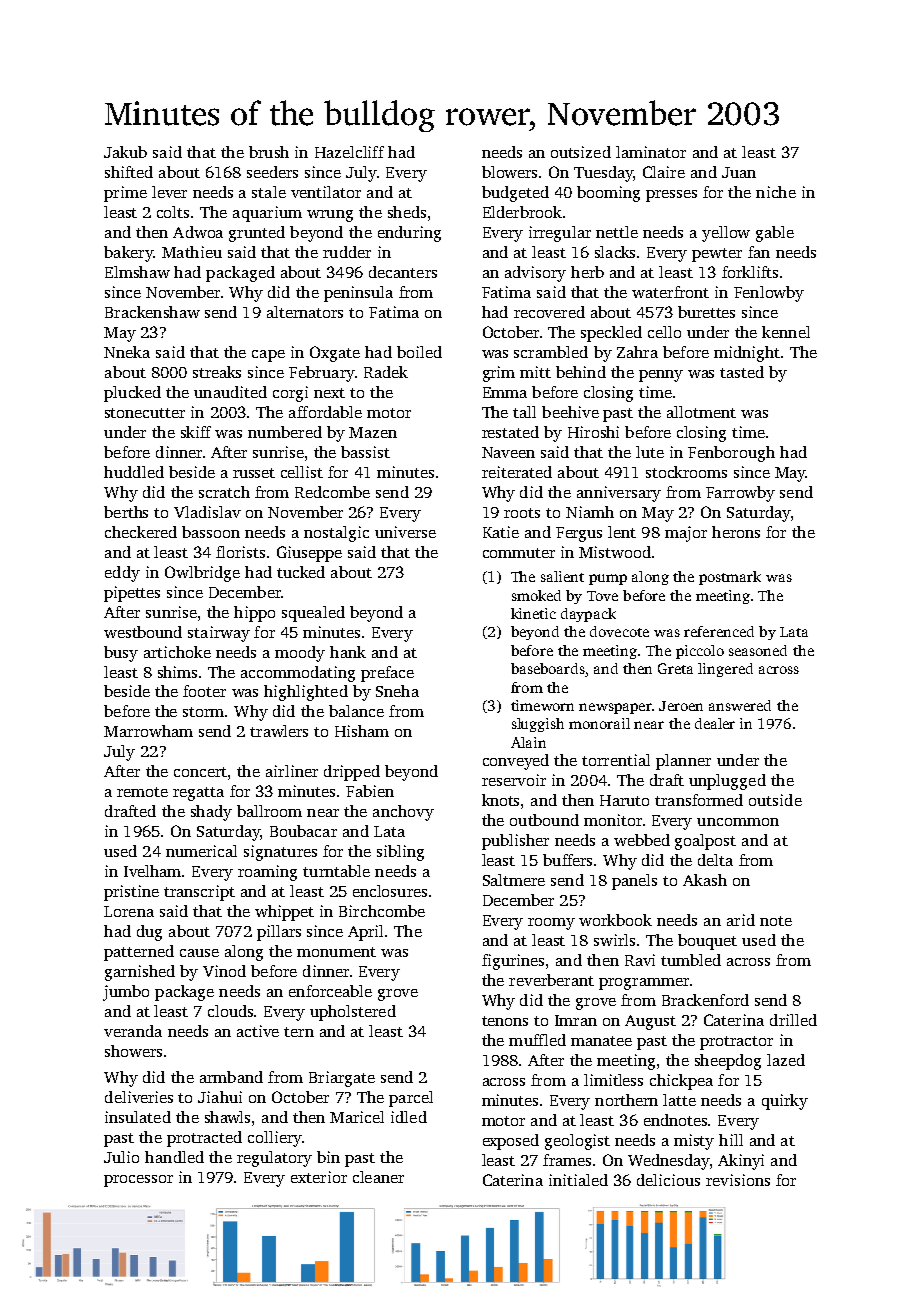  Describe the element at coordinates (668, 1180) in the screenshot. I see `delicious` at that location.
